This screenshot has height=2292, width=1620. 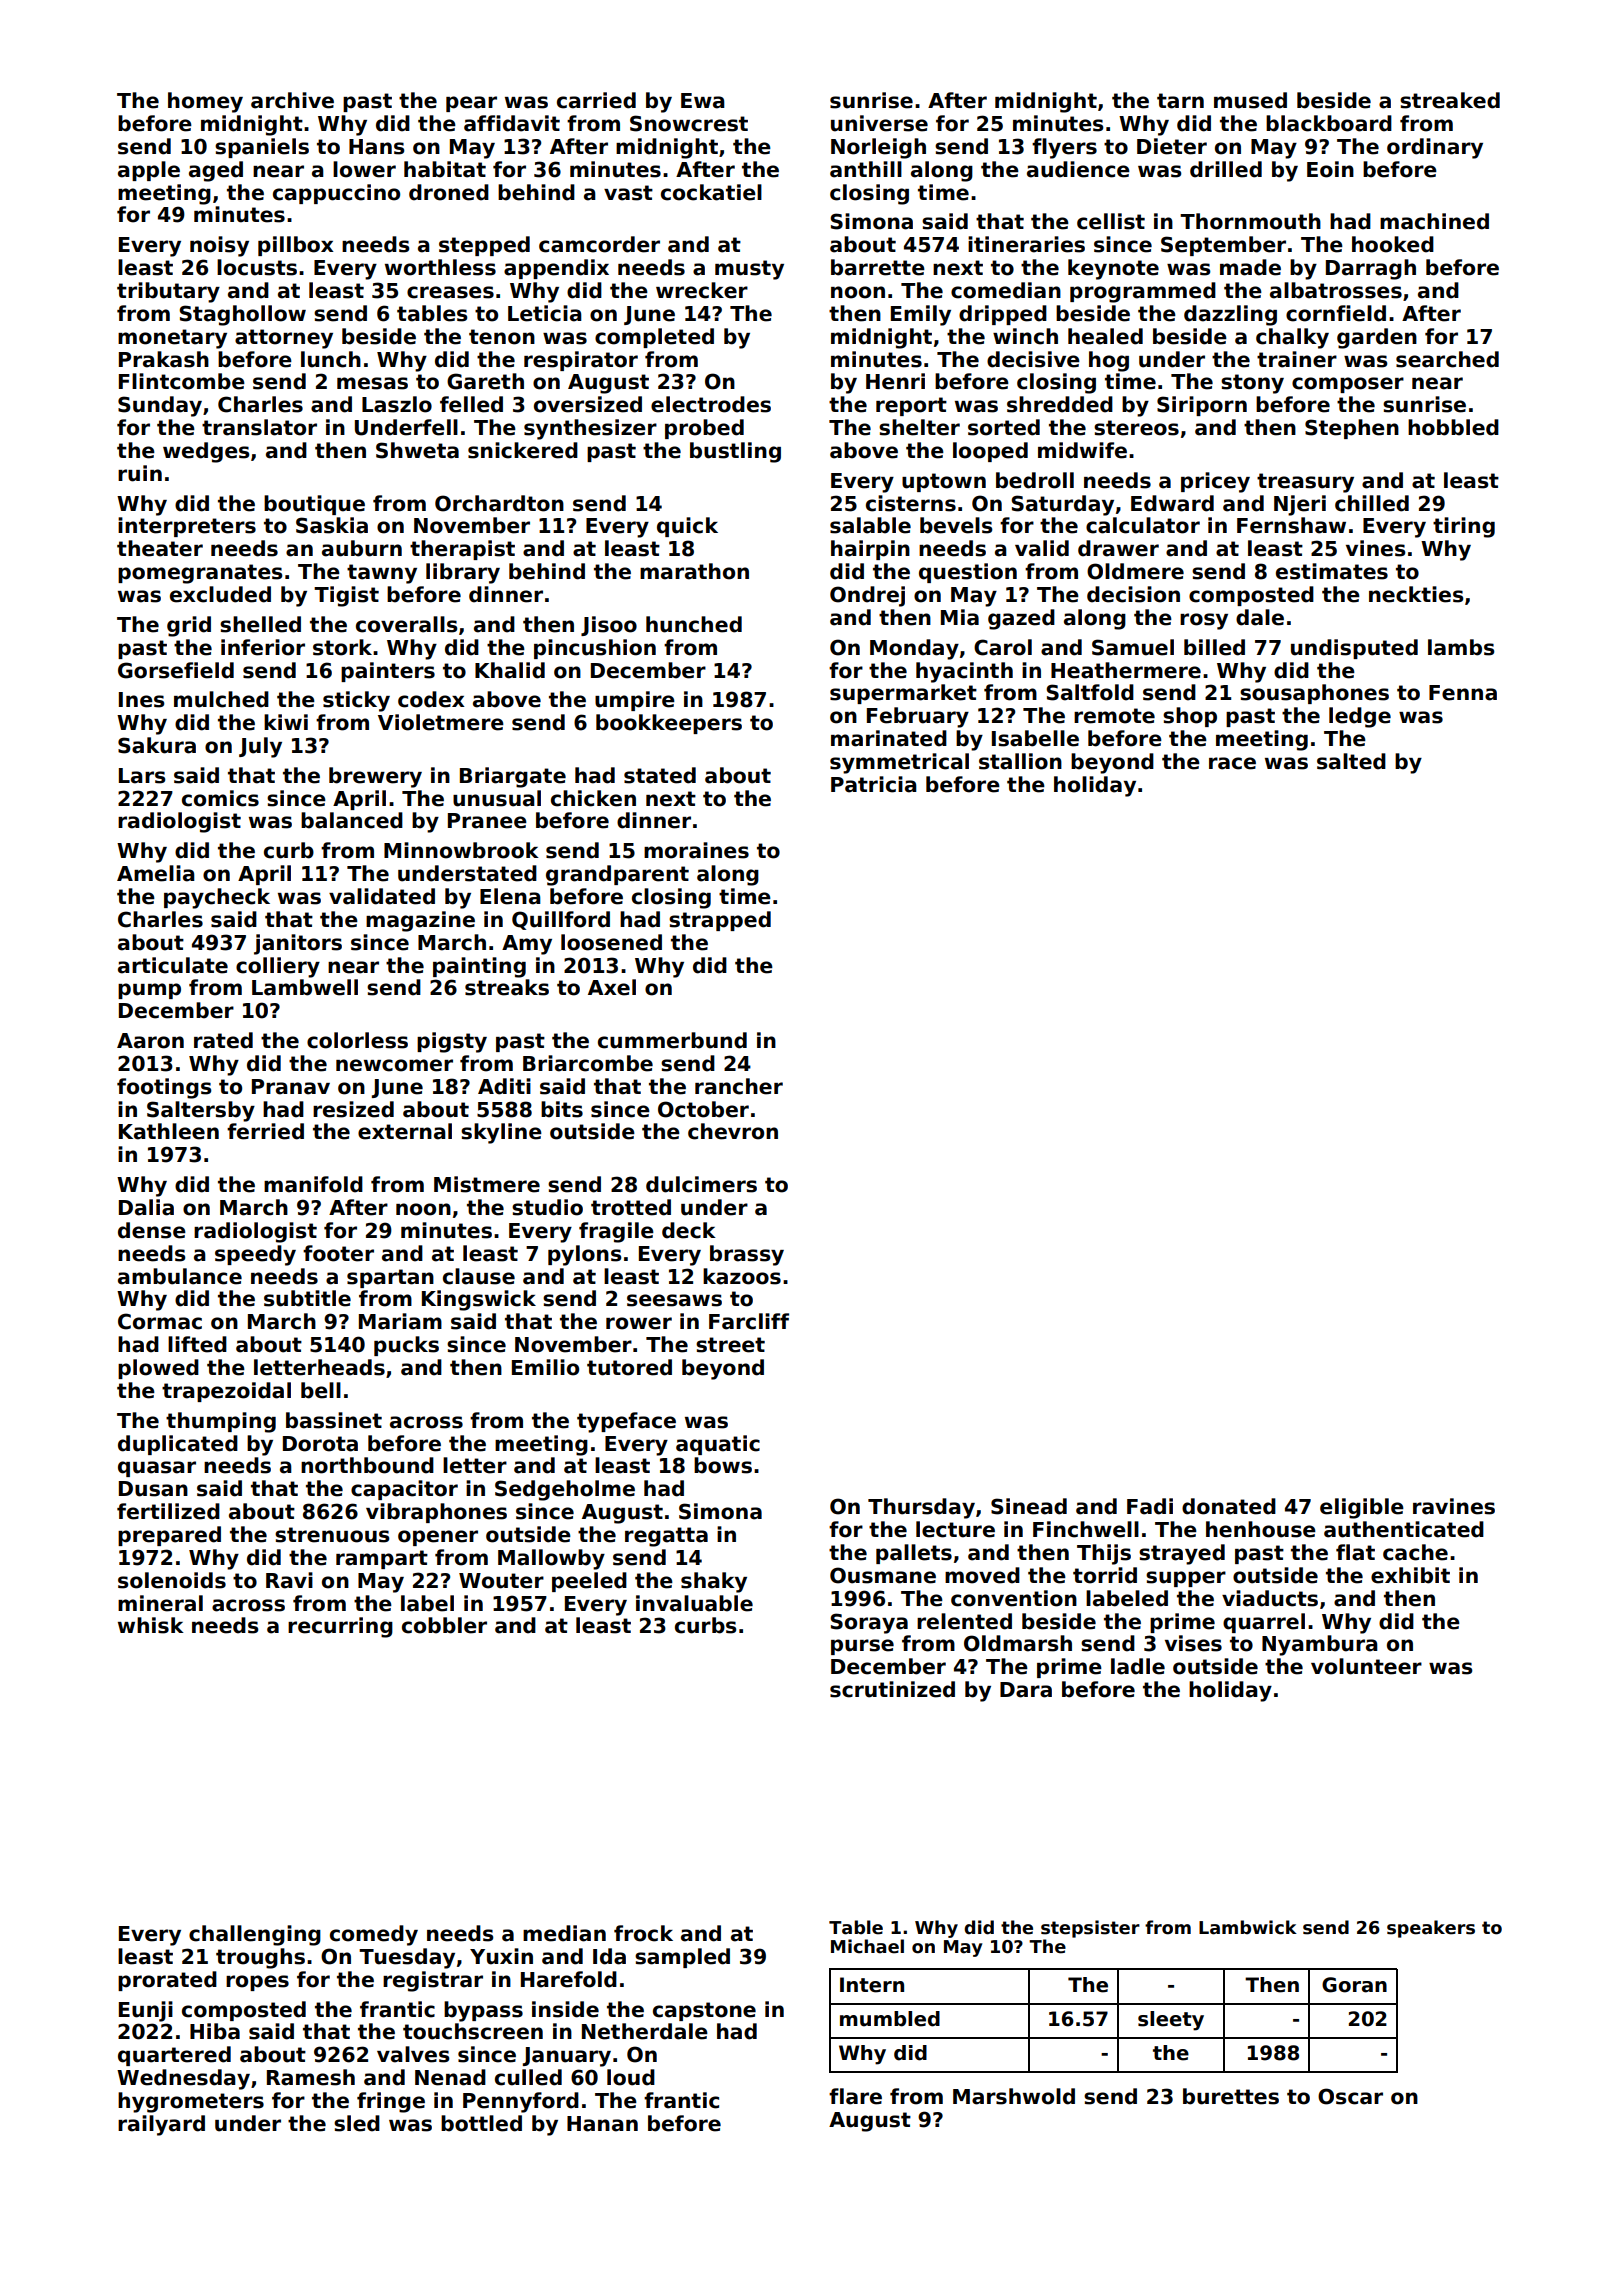 What do you see at coordinates (672, 1040) in the screenshot?
I see `cummerbund` at bounding box center [672, 1040].
